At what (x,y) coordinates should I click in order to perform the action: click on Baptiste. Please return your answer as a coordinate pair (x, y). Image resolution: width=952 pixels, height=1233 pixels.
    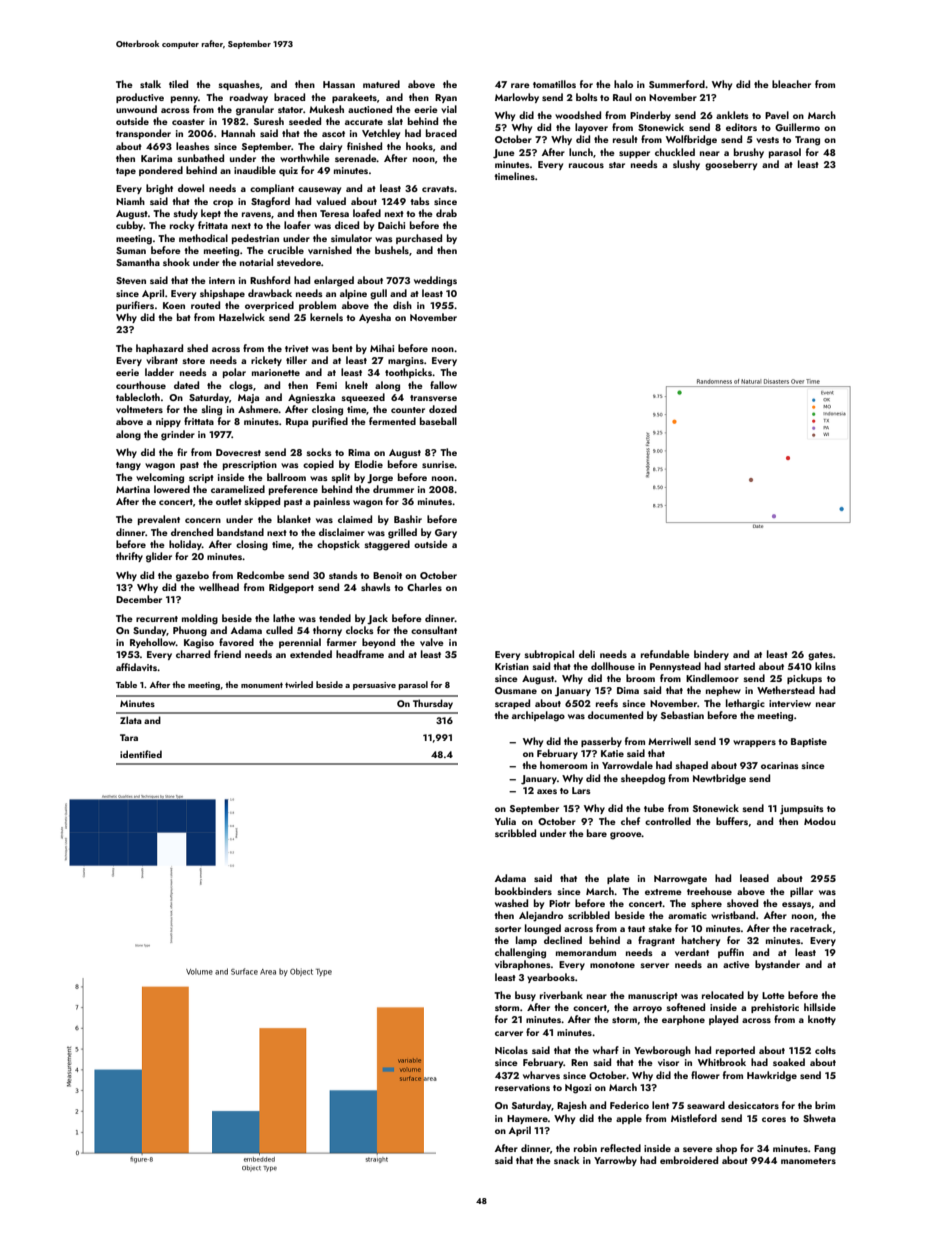
    Looking at the image, I should click on (809, 742).
